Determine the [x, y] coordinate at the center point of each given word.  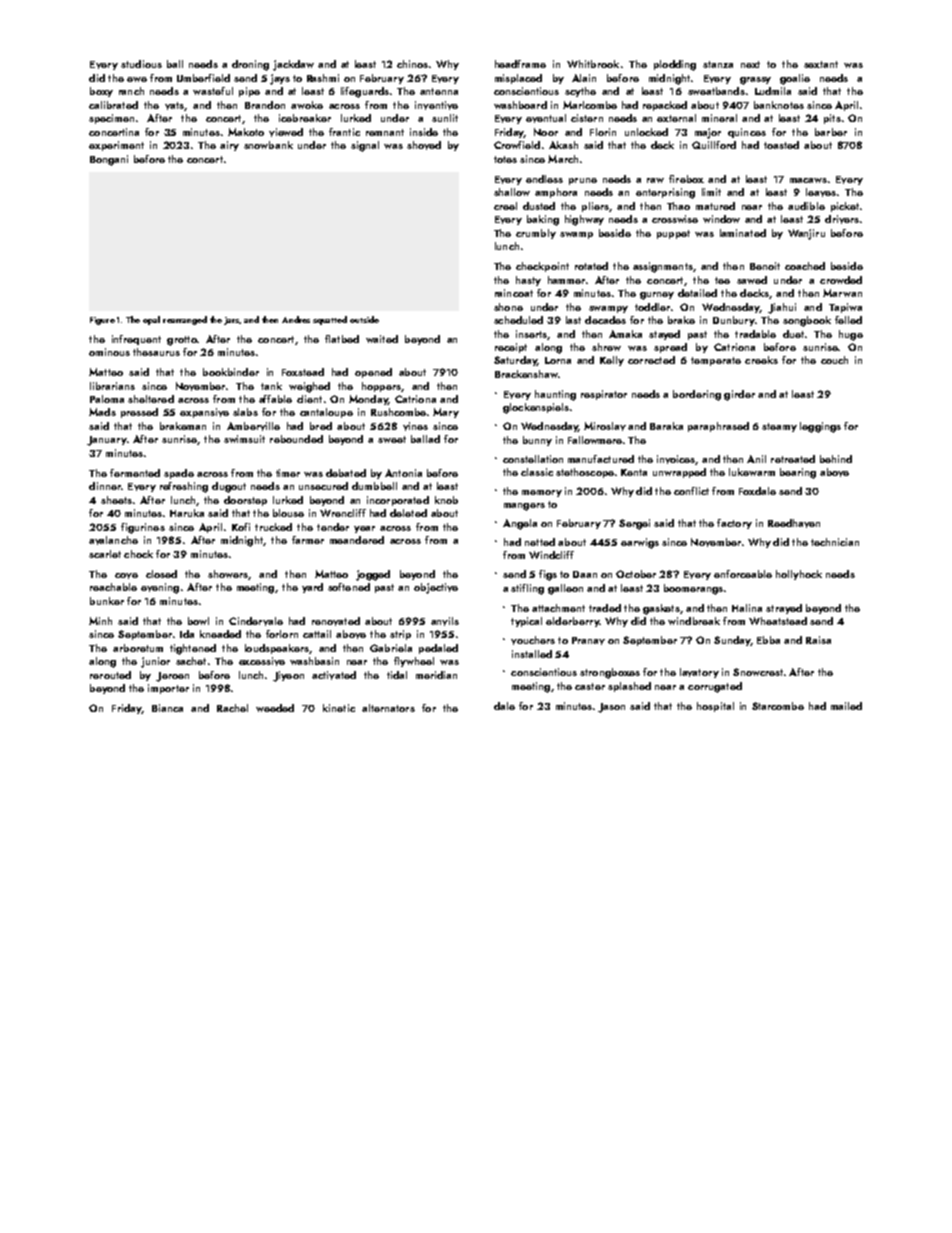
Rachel [232, 708]
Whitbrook [593, 64]
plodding [675, 65]
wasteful [213, 91]
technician [835, 542]
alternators [388, 708]
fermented [135, 473]
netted [540, 542]
